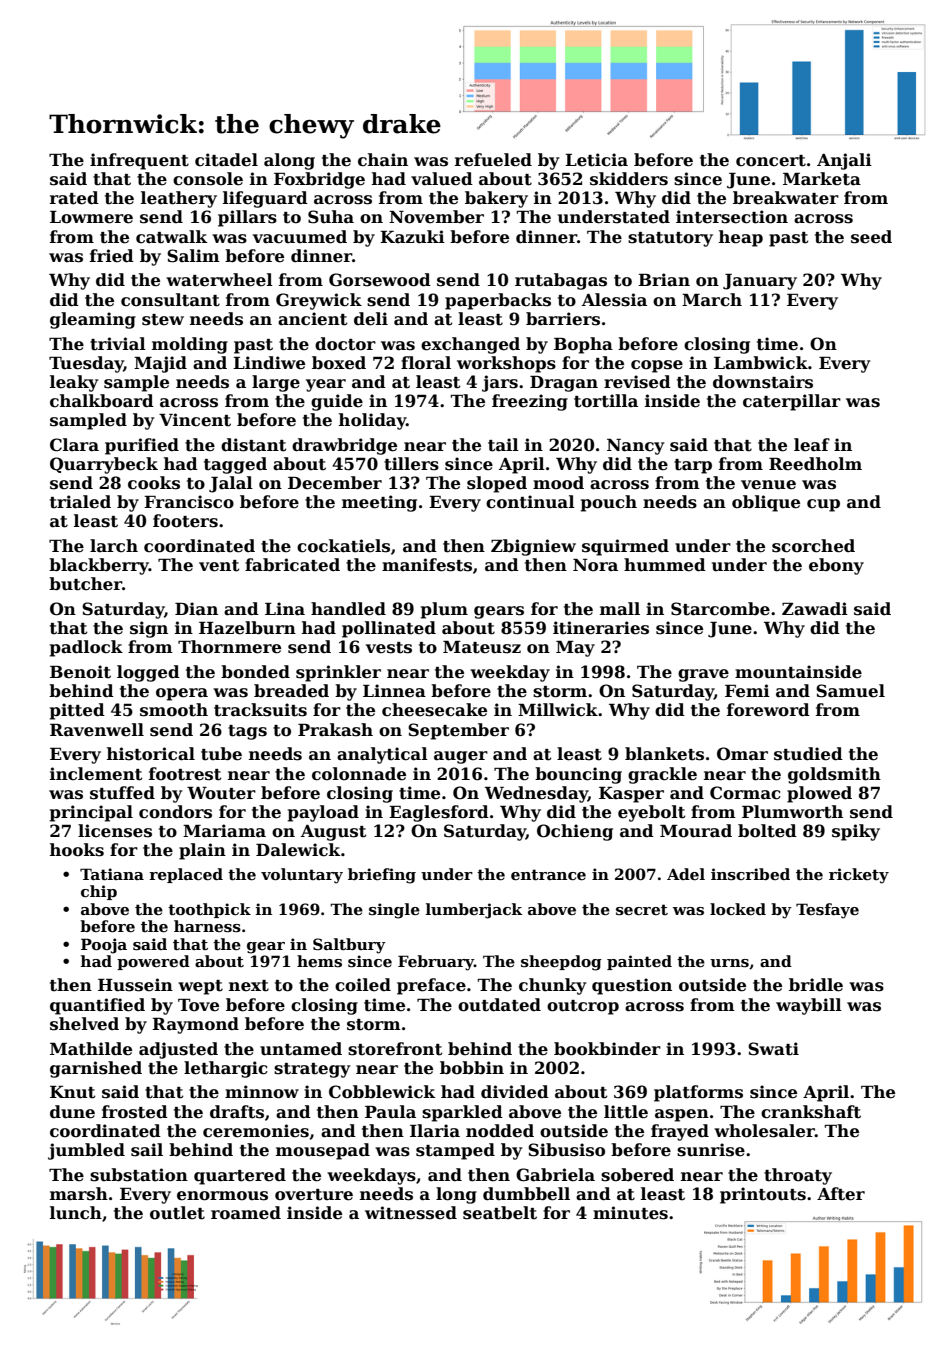 This document has width=947, height=1346. I want to click on roamed, so click(246, 1213).
